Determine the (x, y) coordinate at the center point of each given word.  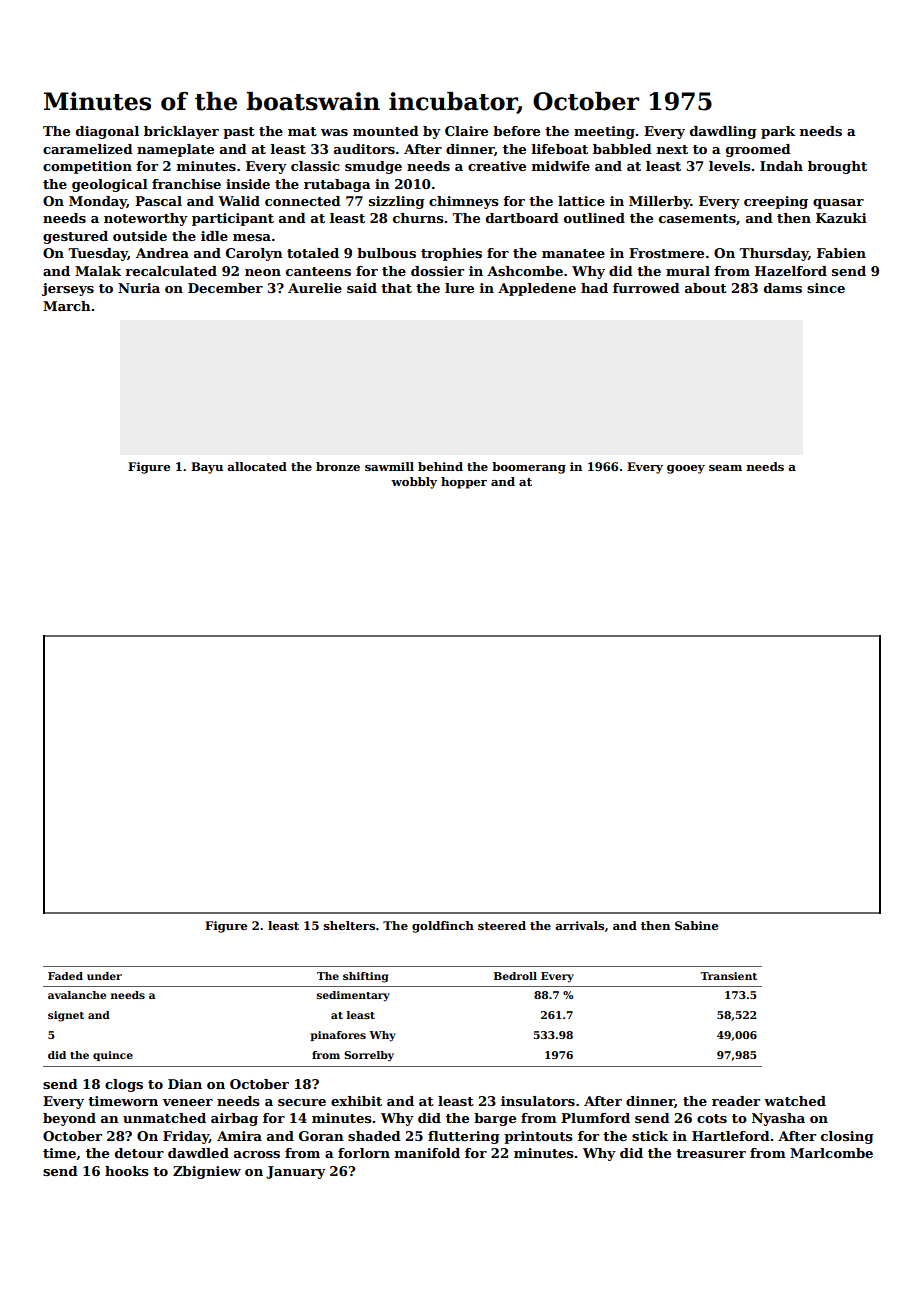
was (334, 132)
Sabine (696, 925)
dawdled (198, 1153)
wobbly (414, 483)
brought (837, 167)
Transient (728, 976)
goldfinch (443, 927)
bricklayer (181, 132)
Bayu (207, 468)
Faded (65, 976)
